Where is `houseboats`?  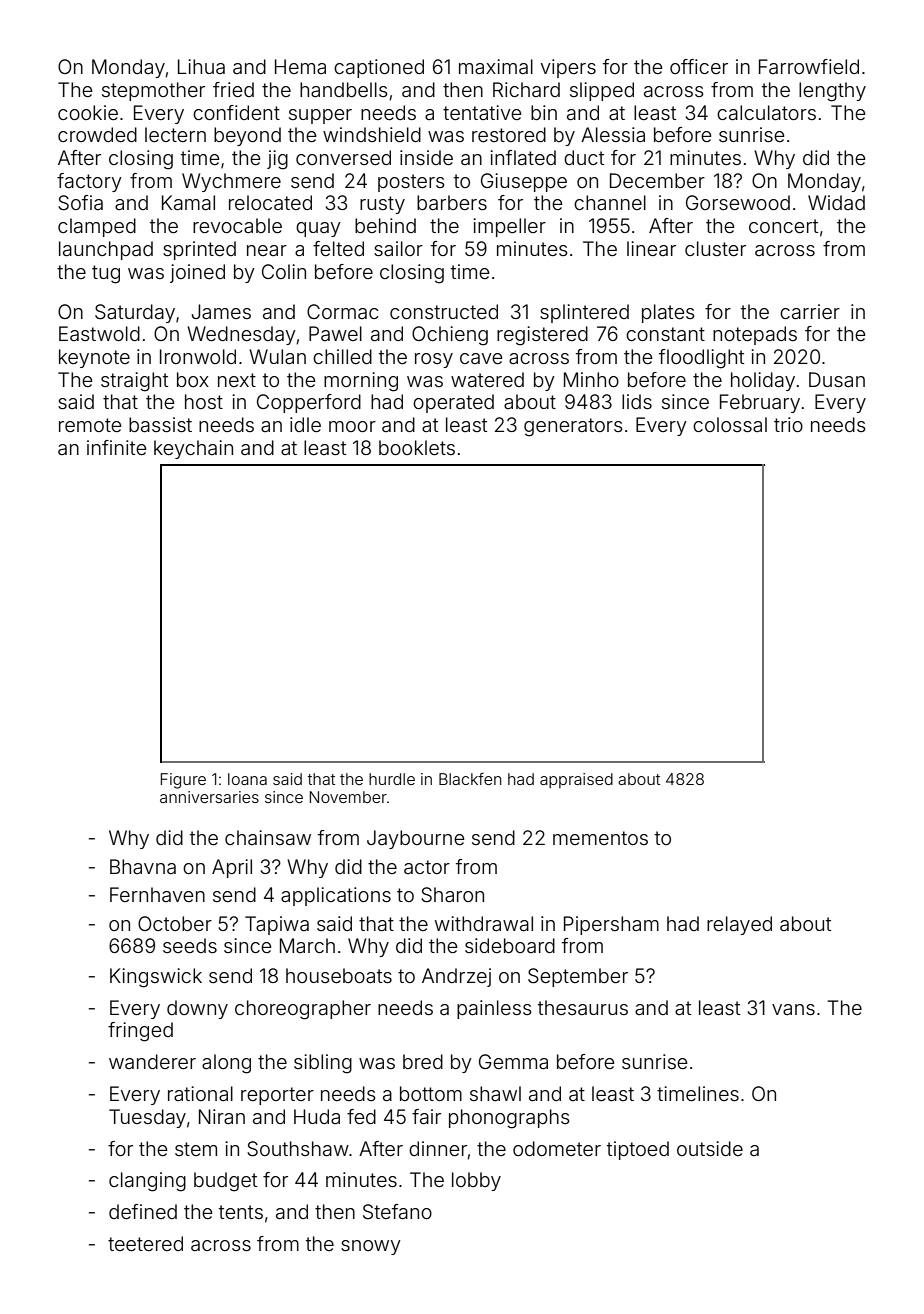
houseboats is located at coordinates (339, 975).
